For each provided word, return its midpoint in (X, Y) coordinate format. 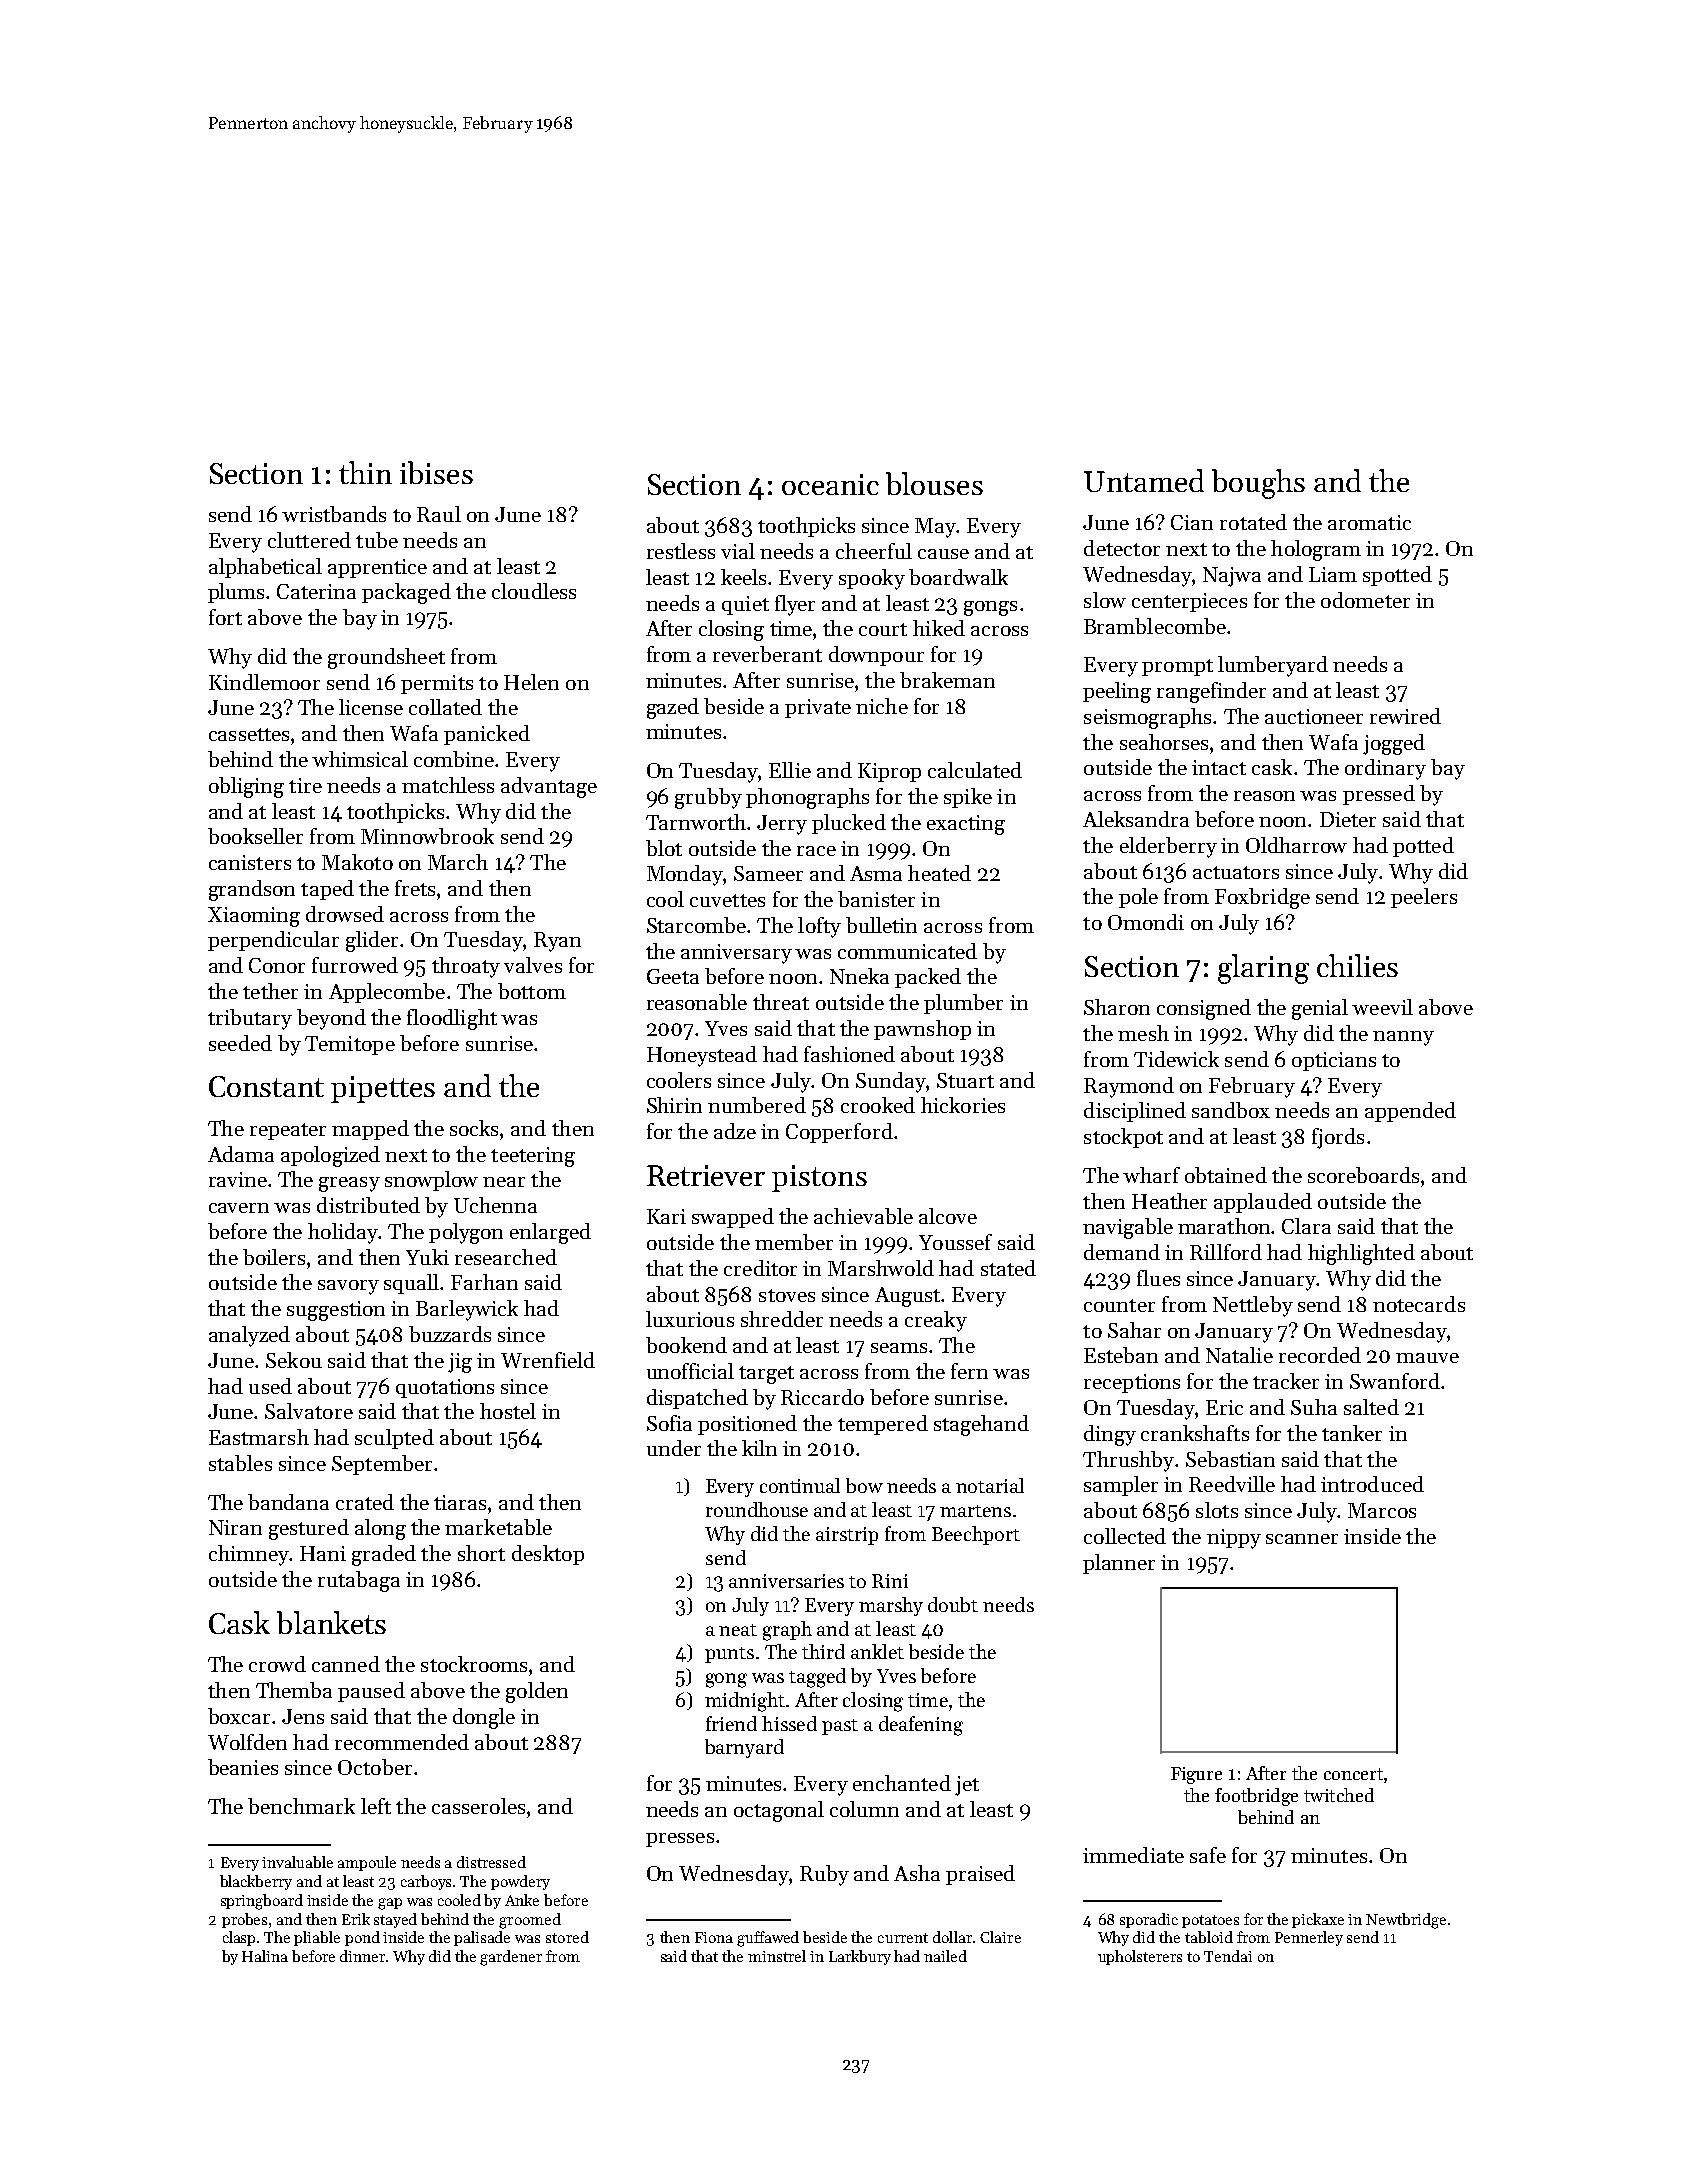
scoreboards (1363, 1175)
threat (781, 1002)
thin (365, 472)
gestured (309, 1529)
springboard (262, 1902)
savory (348, 1287)
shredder (782, 1319)
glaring (1263, 969)
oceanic (830, 484)
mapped (370, 1130)
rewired (1405, 716)
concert (1353, 1774)
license (371, 707)
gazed (673, 708)
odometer (1365, 600)
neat (738, 1630)
